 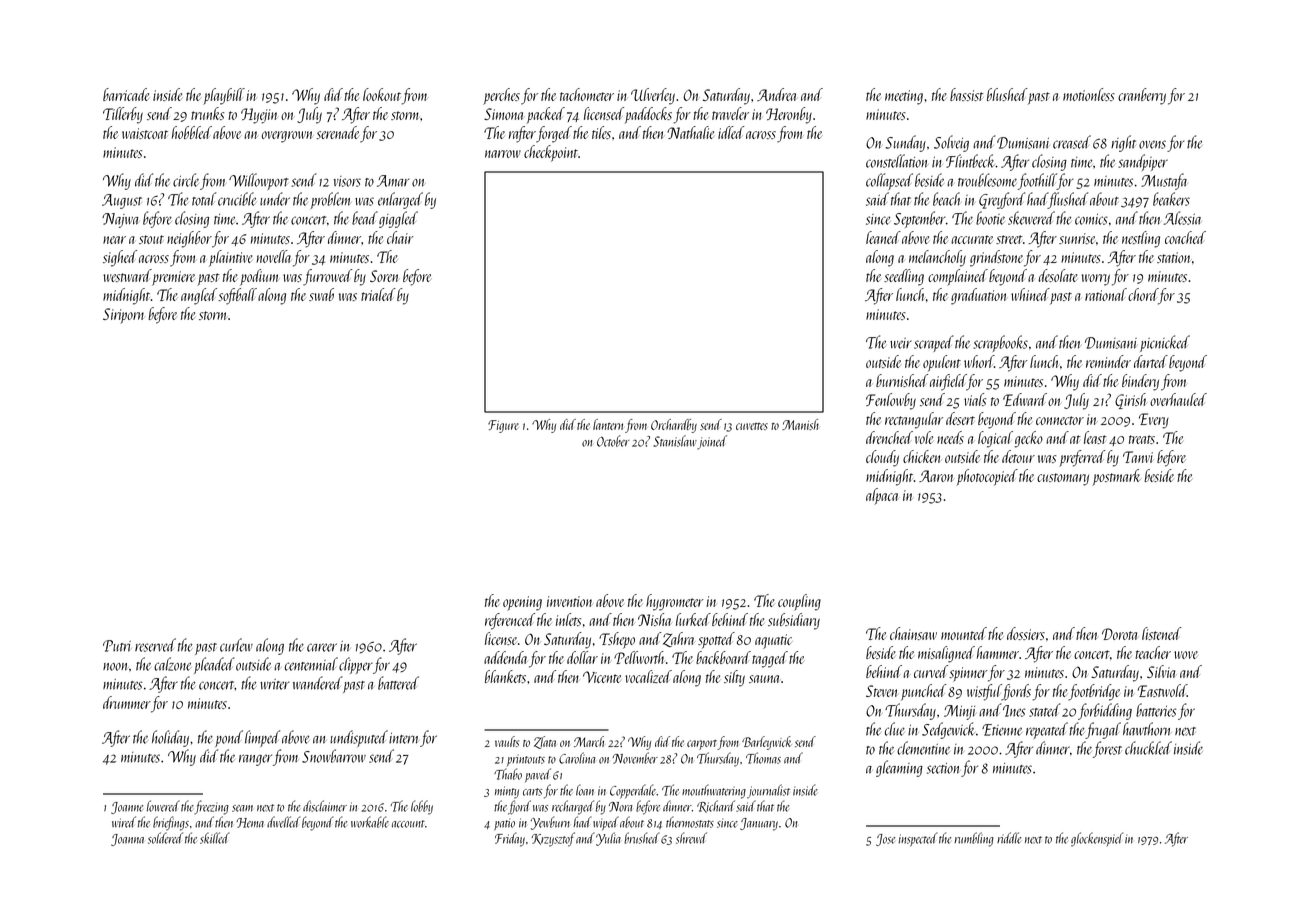 What do you see at coordinates (199, 296) in the screenshot?
I see `angled` at bounding box center [199, 296].
